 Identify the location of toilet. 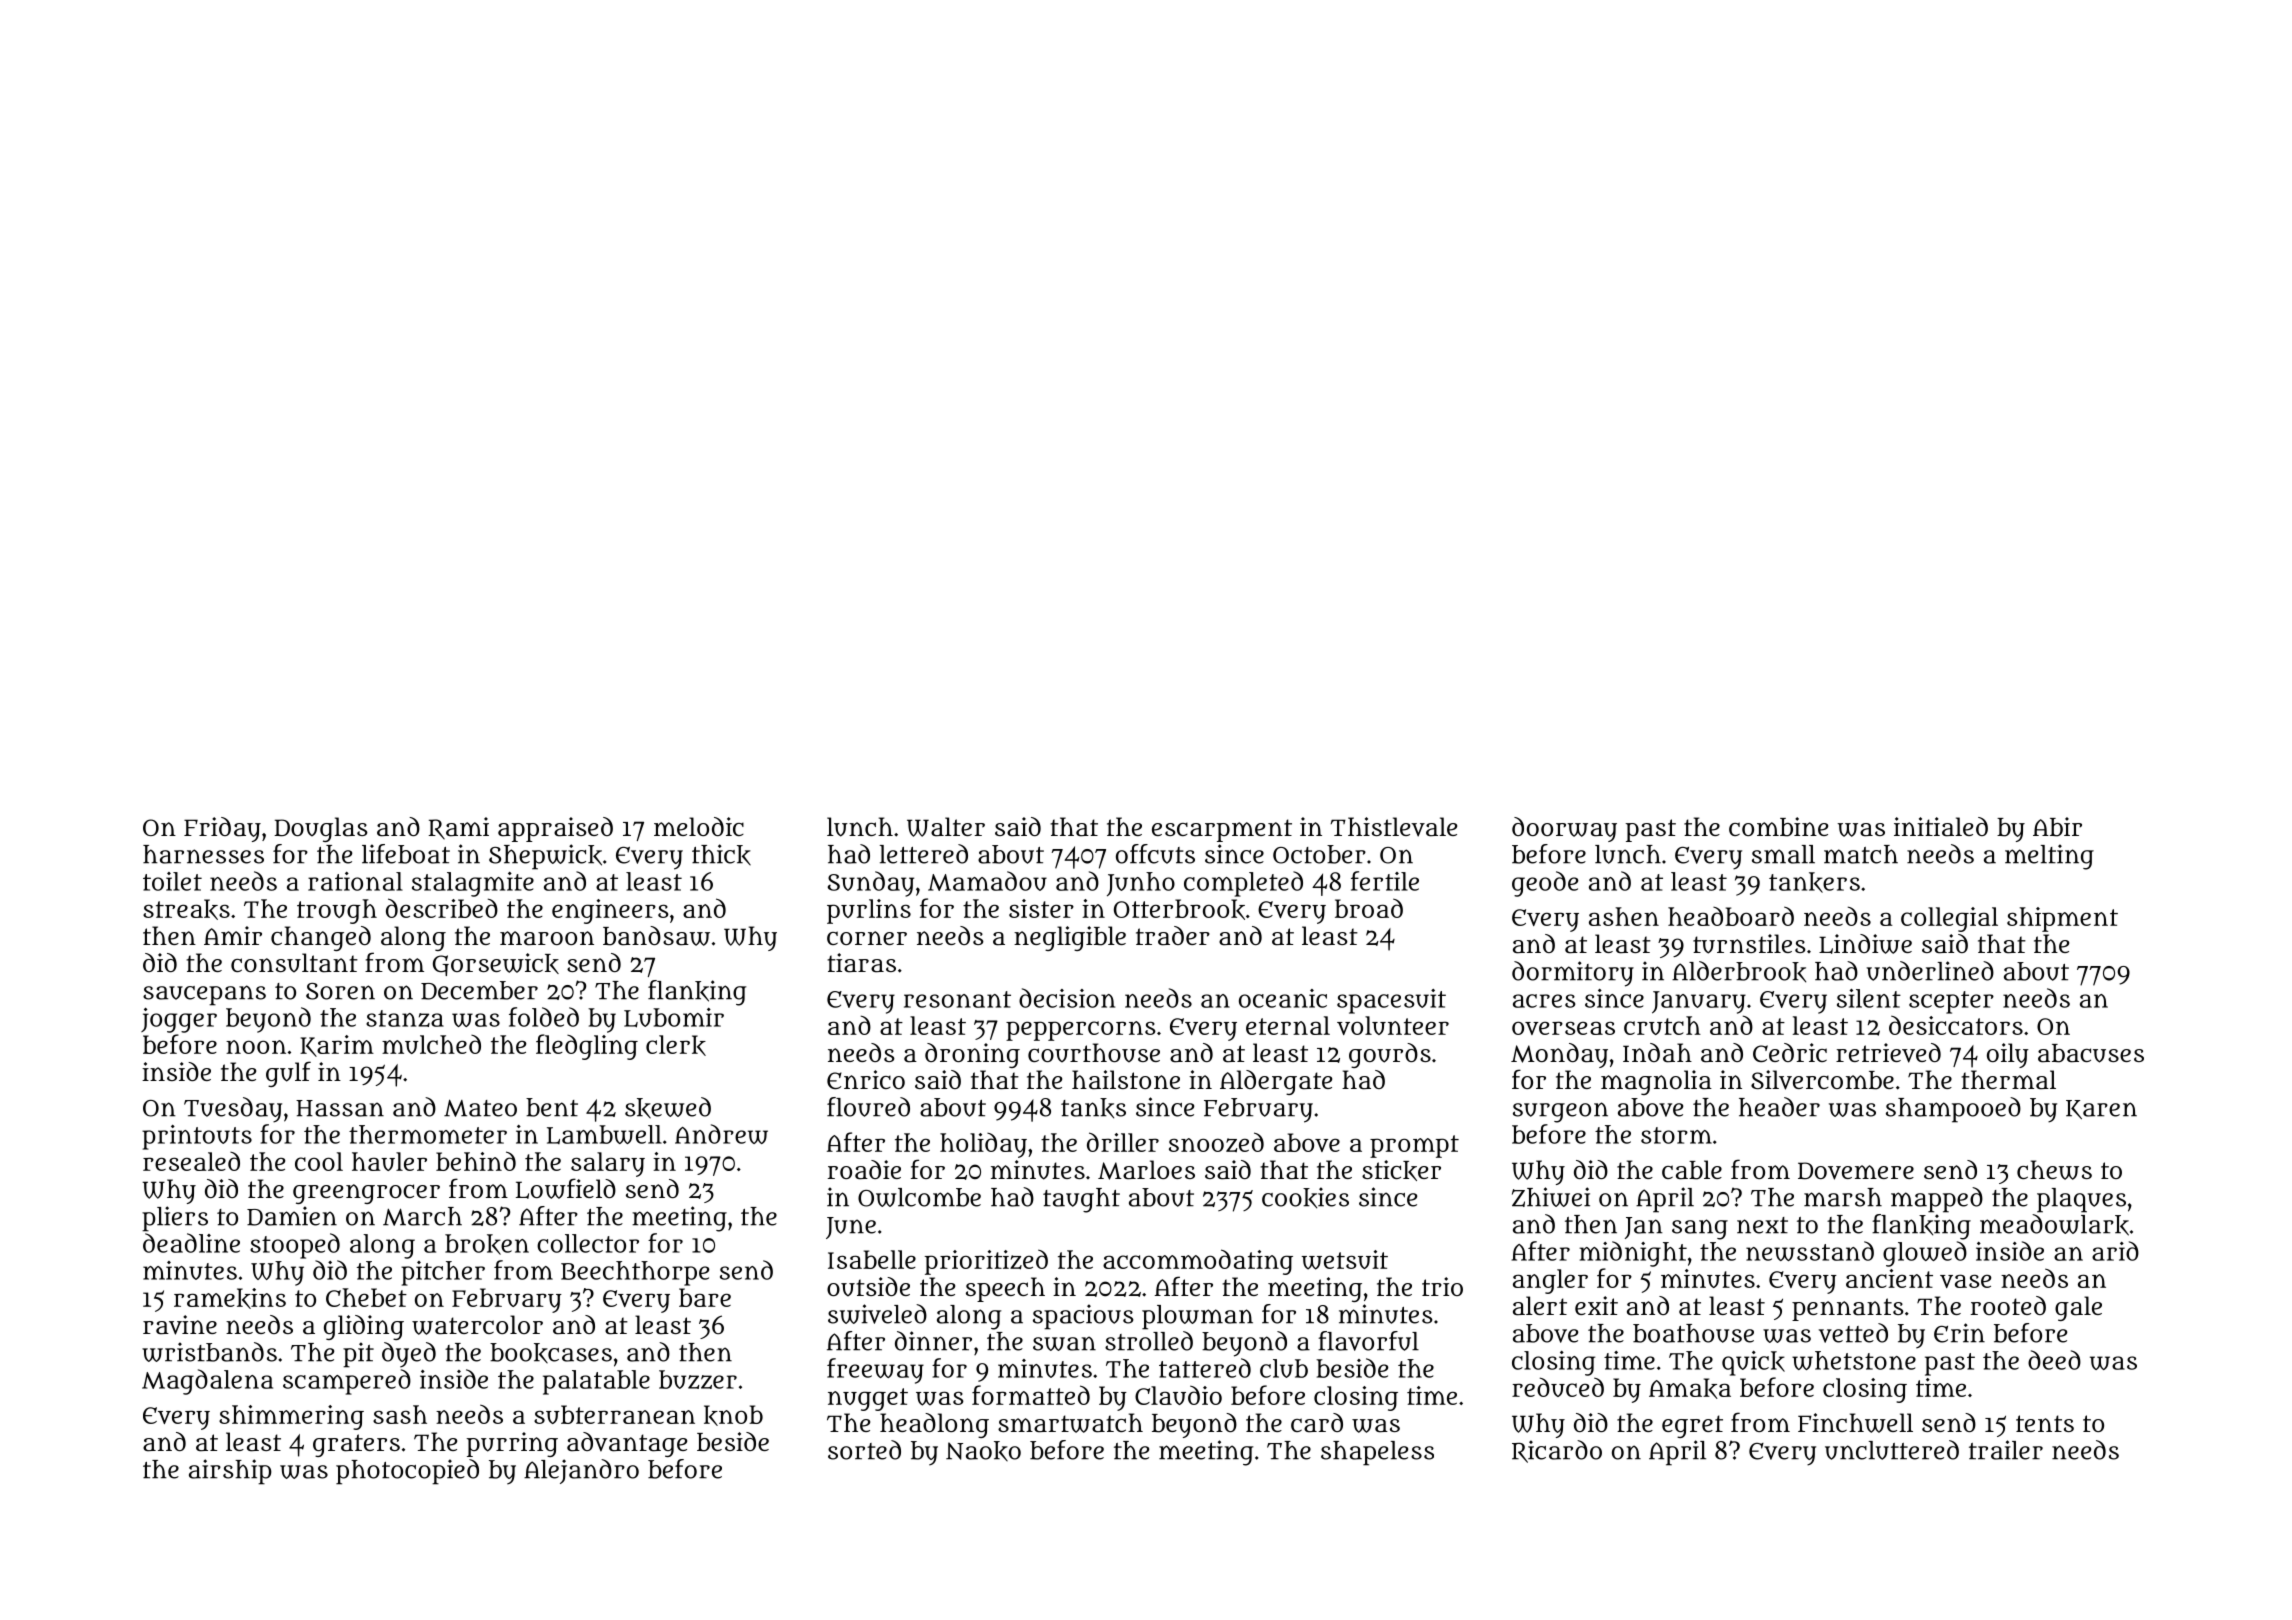
(172, 881).
